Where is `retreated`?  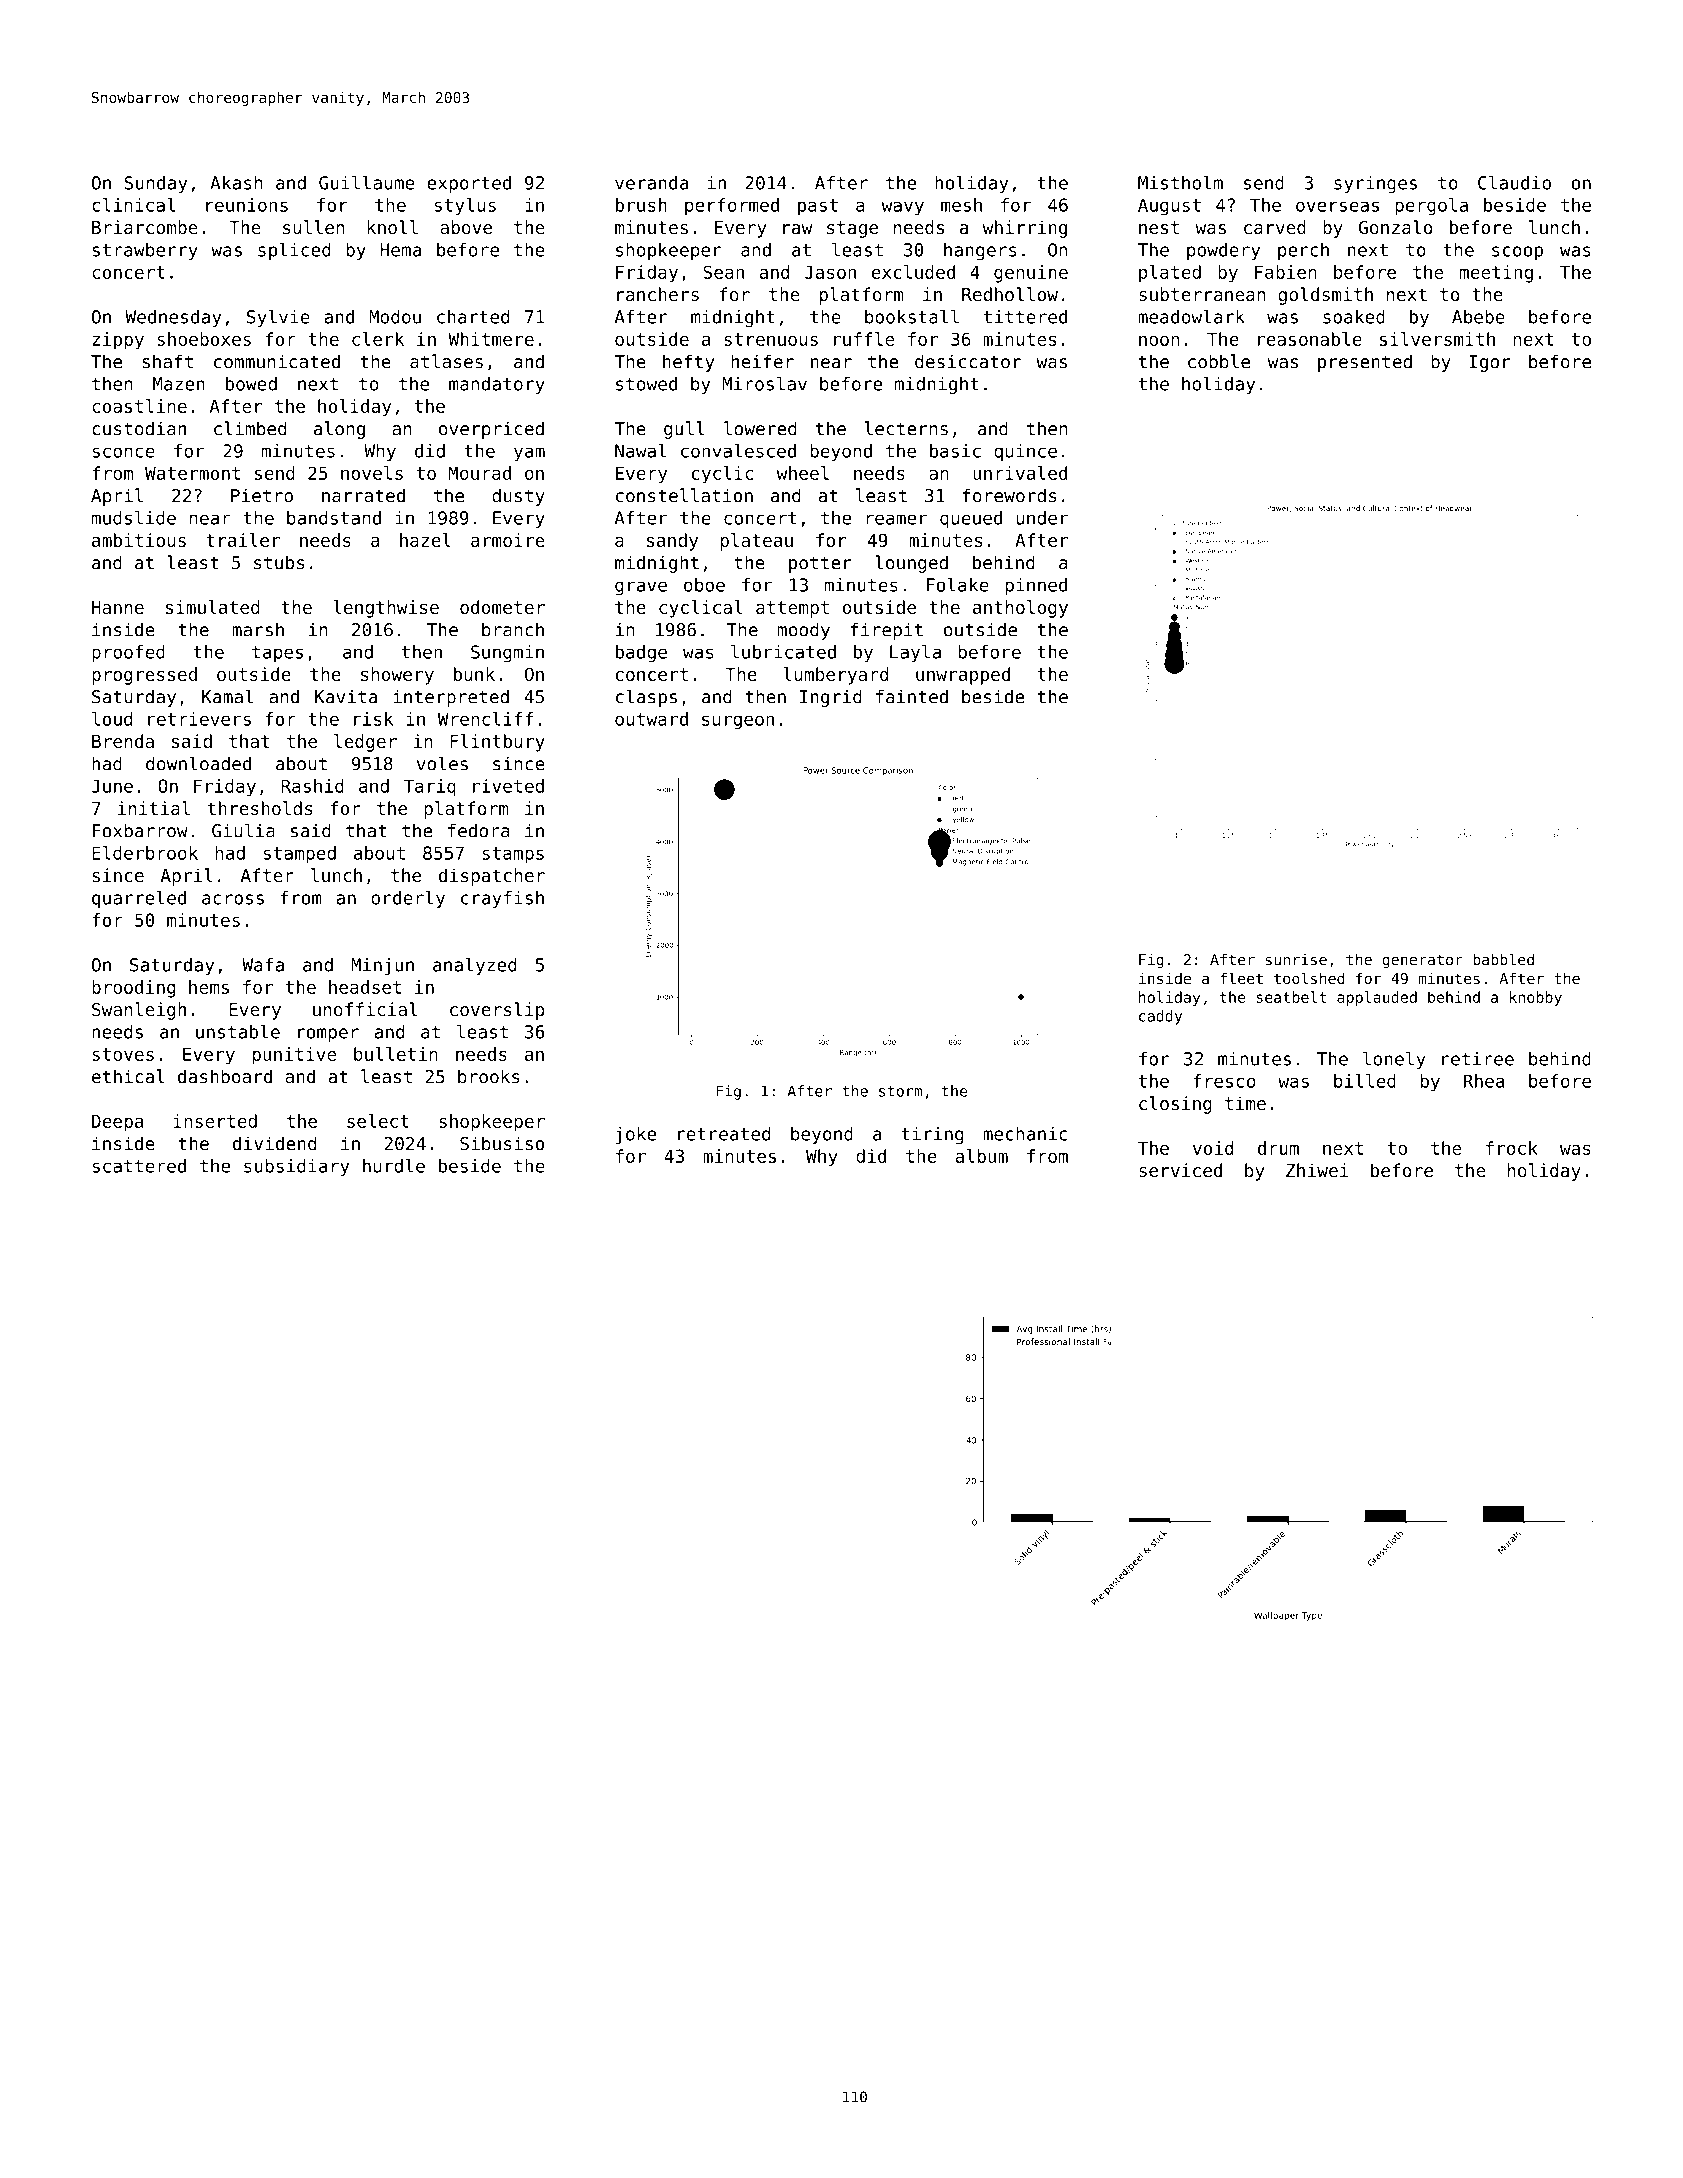 retreated is located at coordinates (724, 1134).
